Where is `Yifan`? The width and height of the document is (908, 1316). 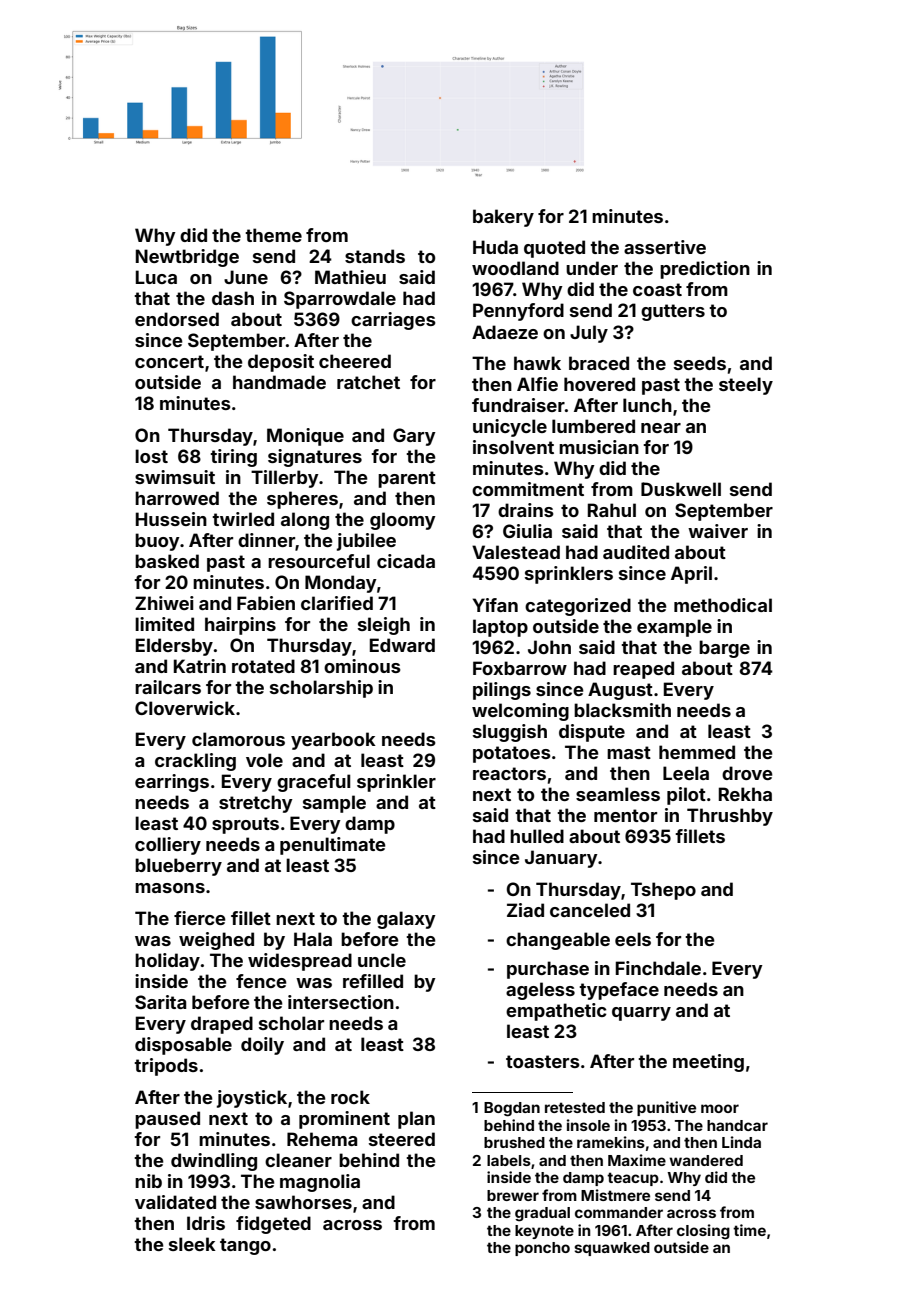 Yifan is located at coordinates (495, 605).
